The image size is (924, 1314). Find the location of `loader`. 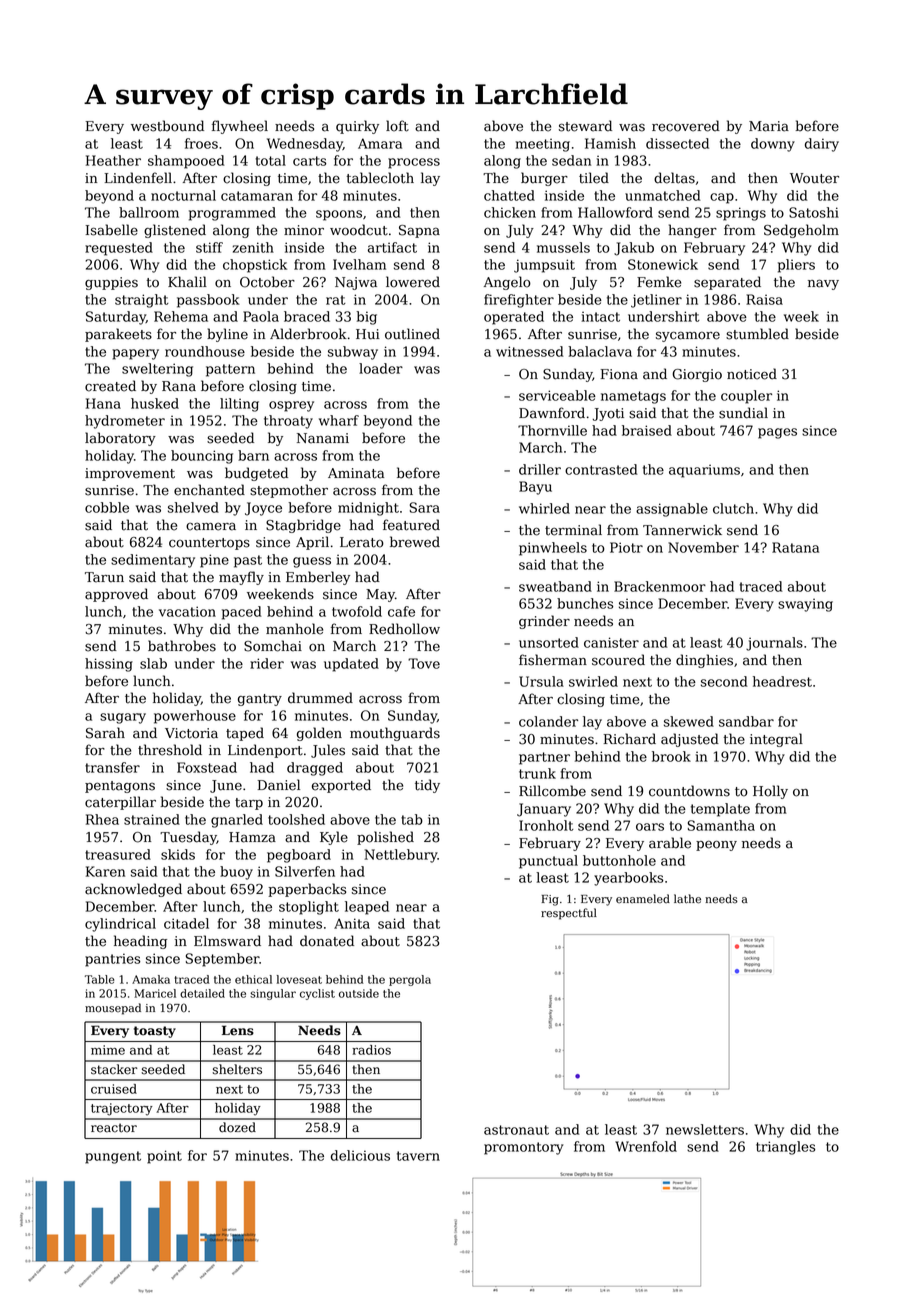

loader is located at coordinates (381, 368).
